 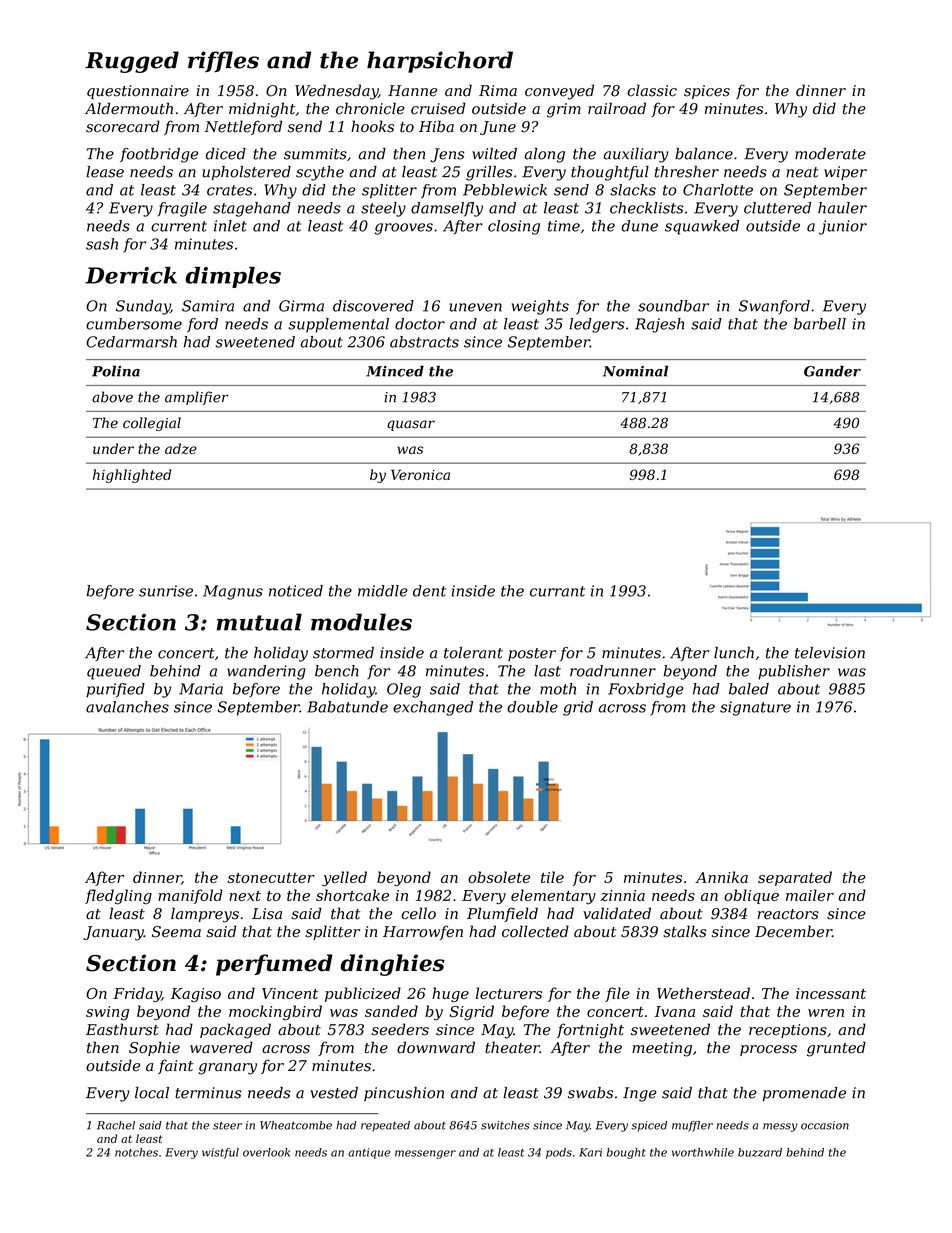 What do you see at coordinates (646, 690) in the screenshot?
I see `Foxbridge` at bounding box center [646, 690].
